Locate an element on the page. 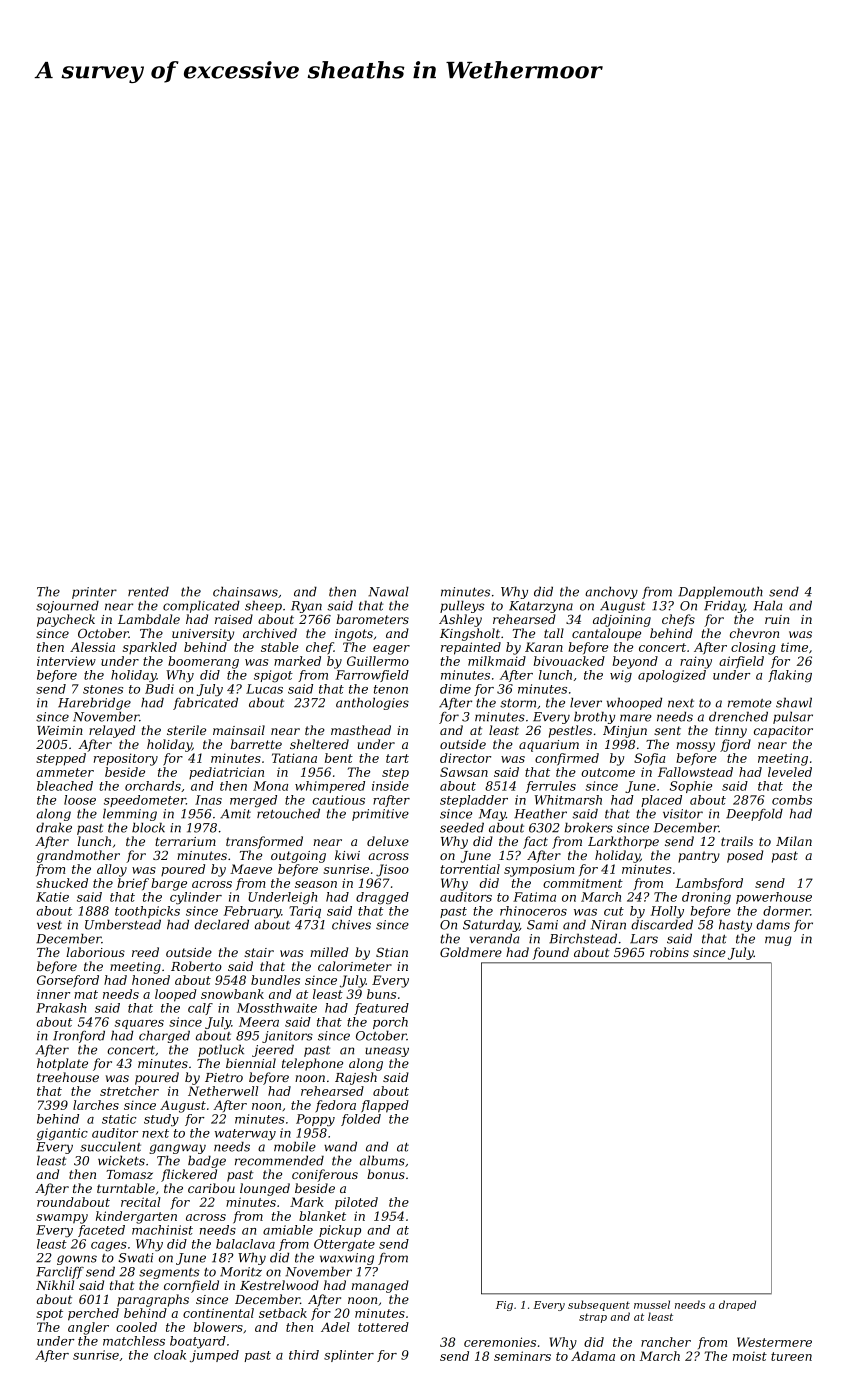  Sofia is located at coordinates (649, 759).
